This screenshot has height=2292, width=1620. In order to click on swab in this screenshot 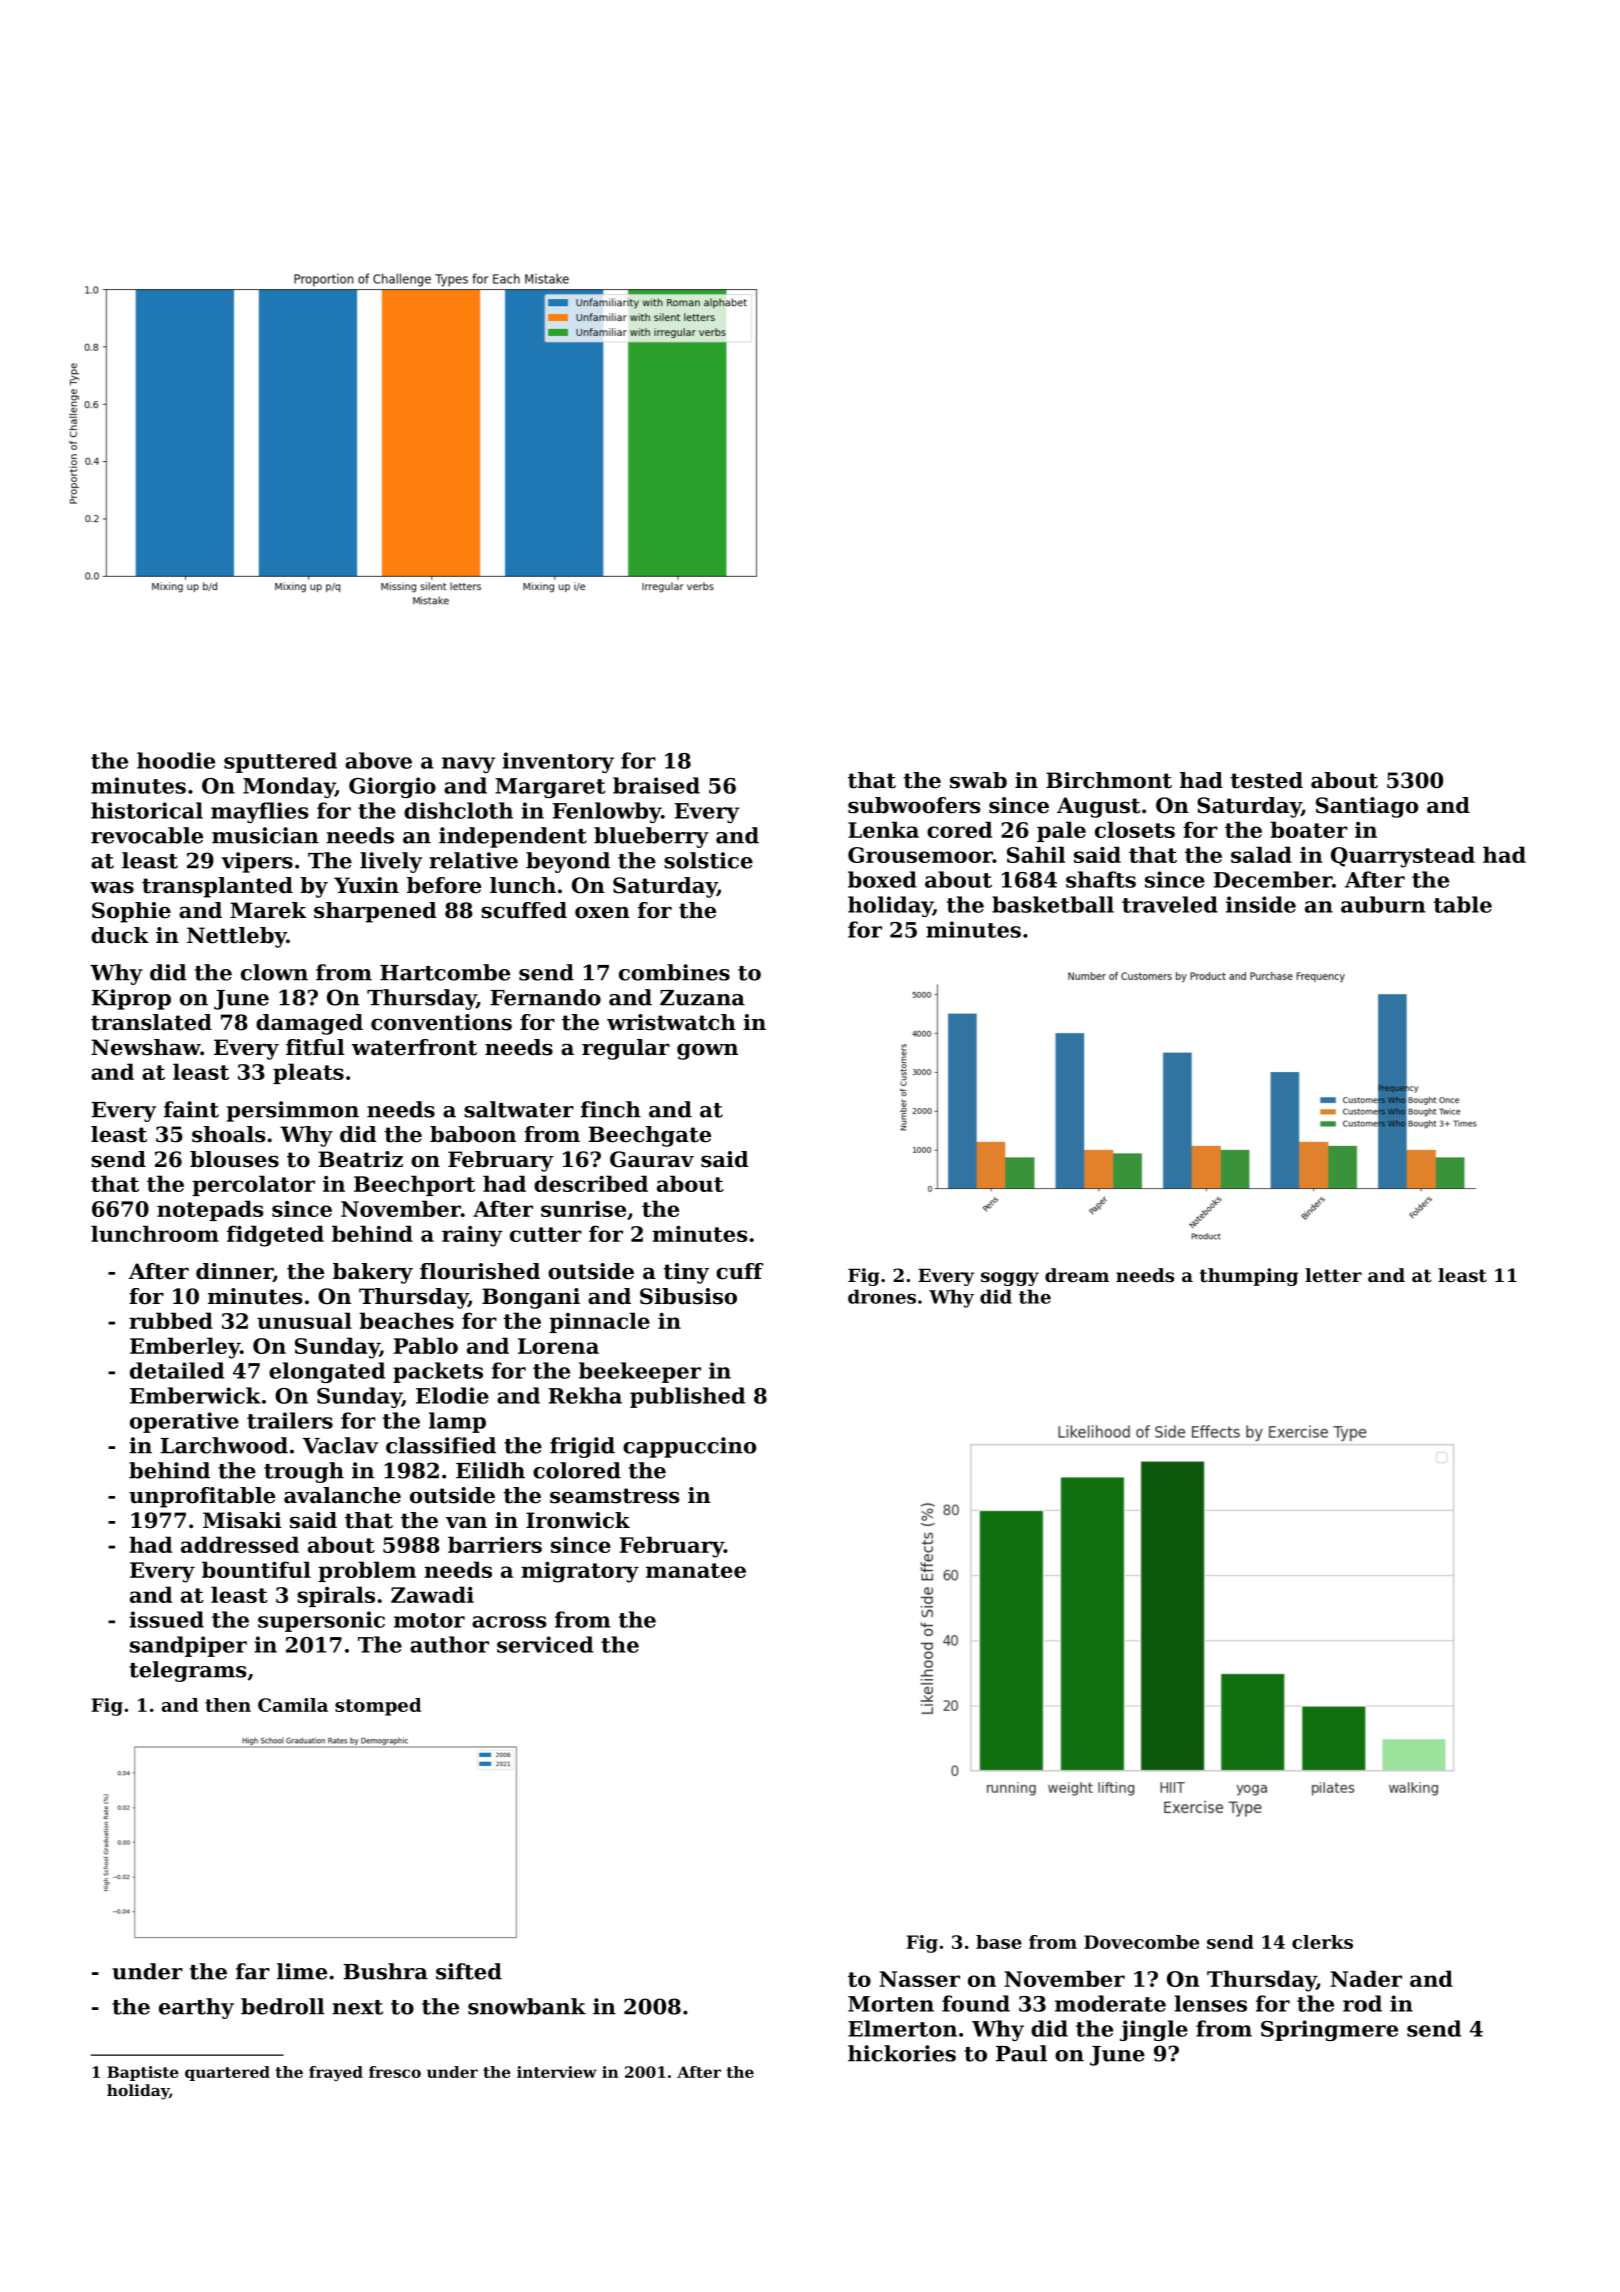, I will do `click(978, 780)`.
